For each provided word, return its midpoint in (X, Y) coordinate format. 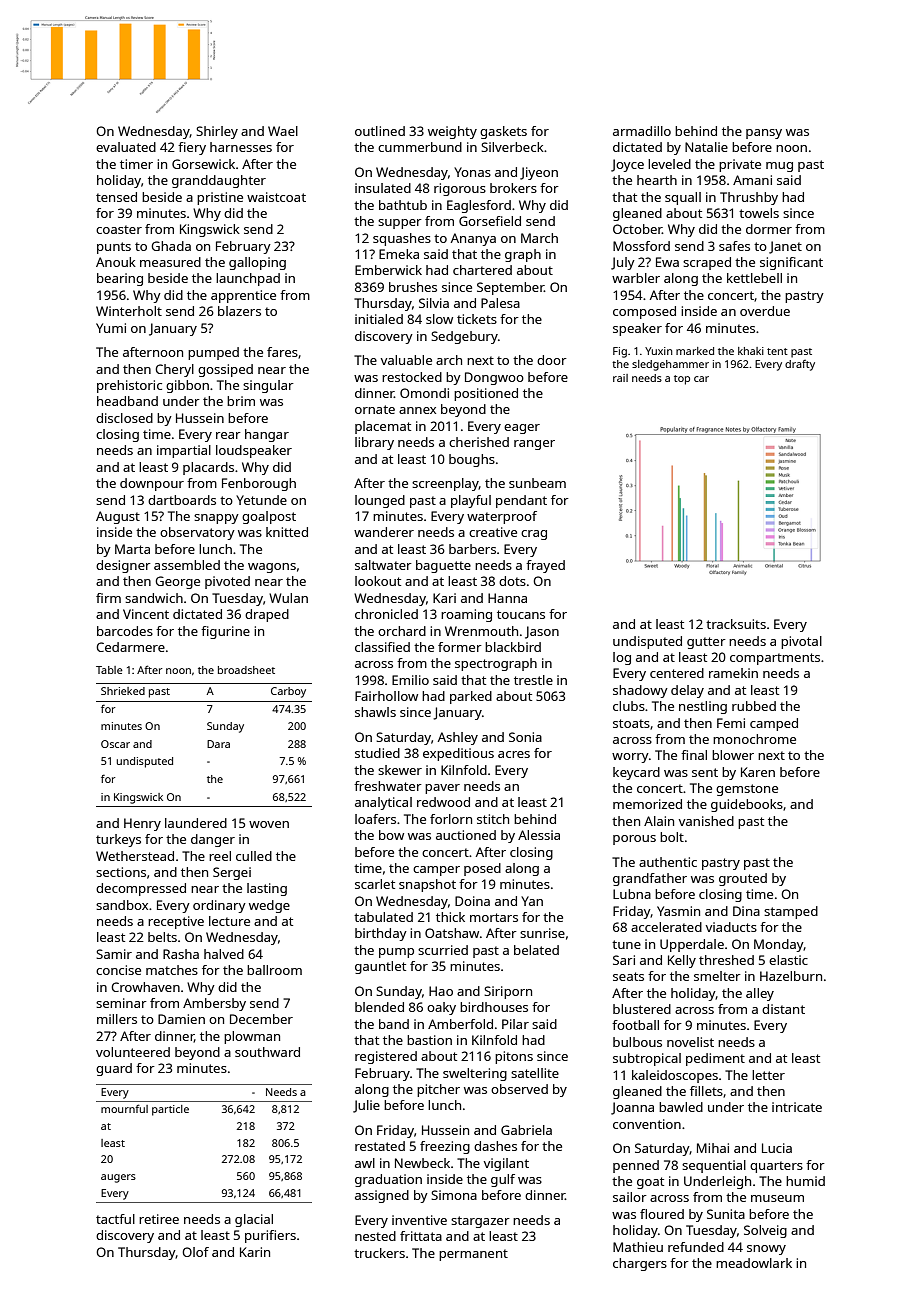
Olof (195, 1252)
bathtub (403, 205)
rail (620, 378)
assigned (382, 1196)
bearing (120, 279)
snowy (766, 1250)
